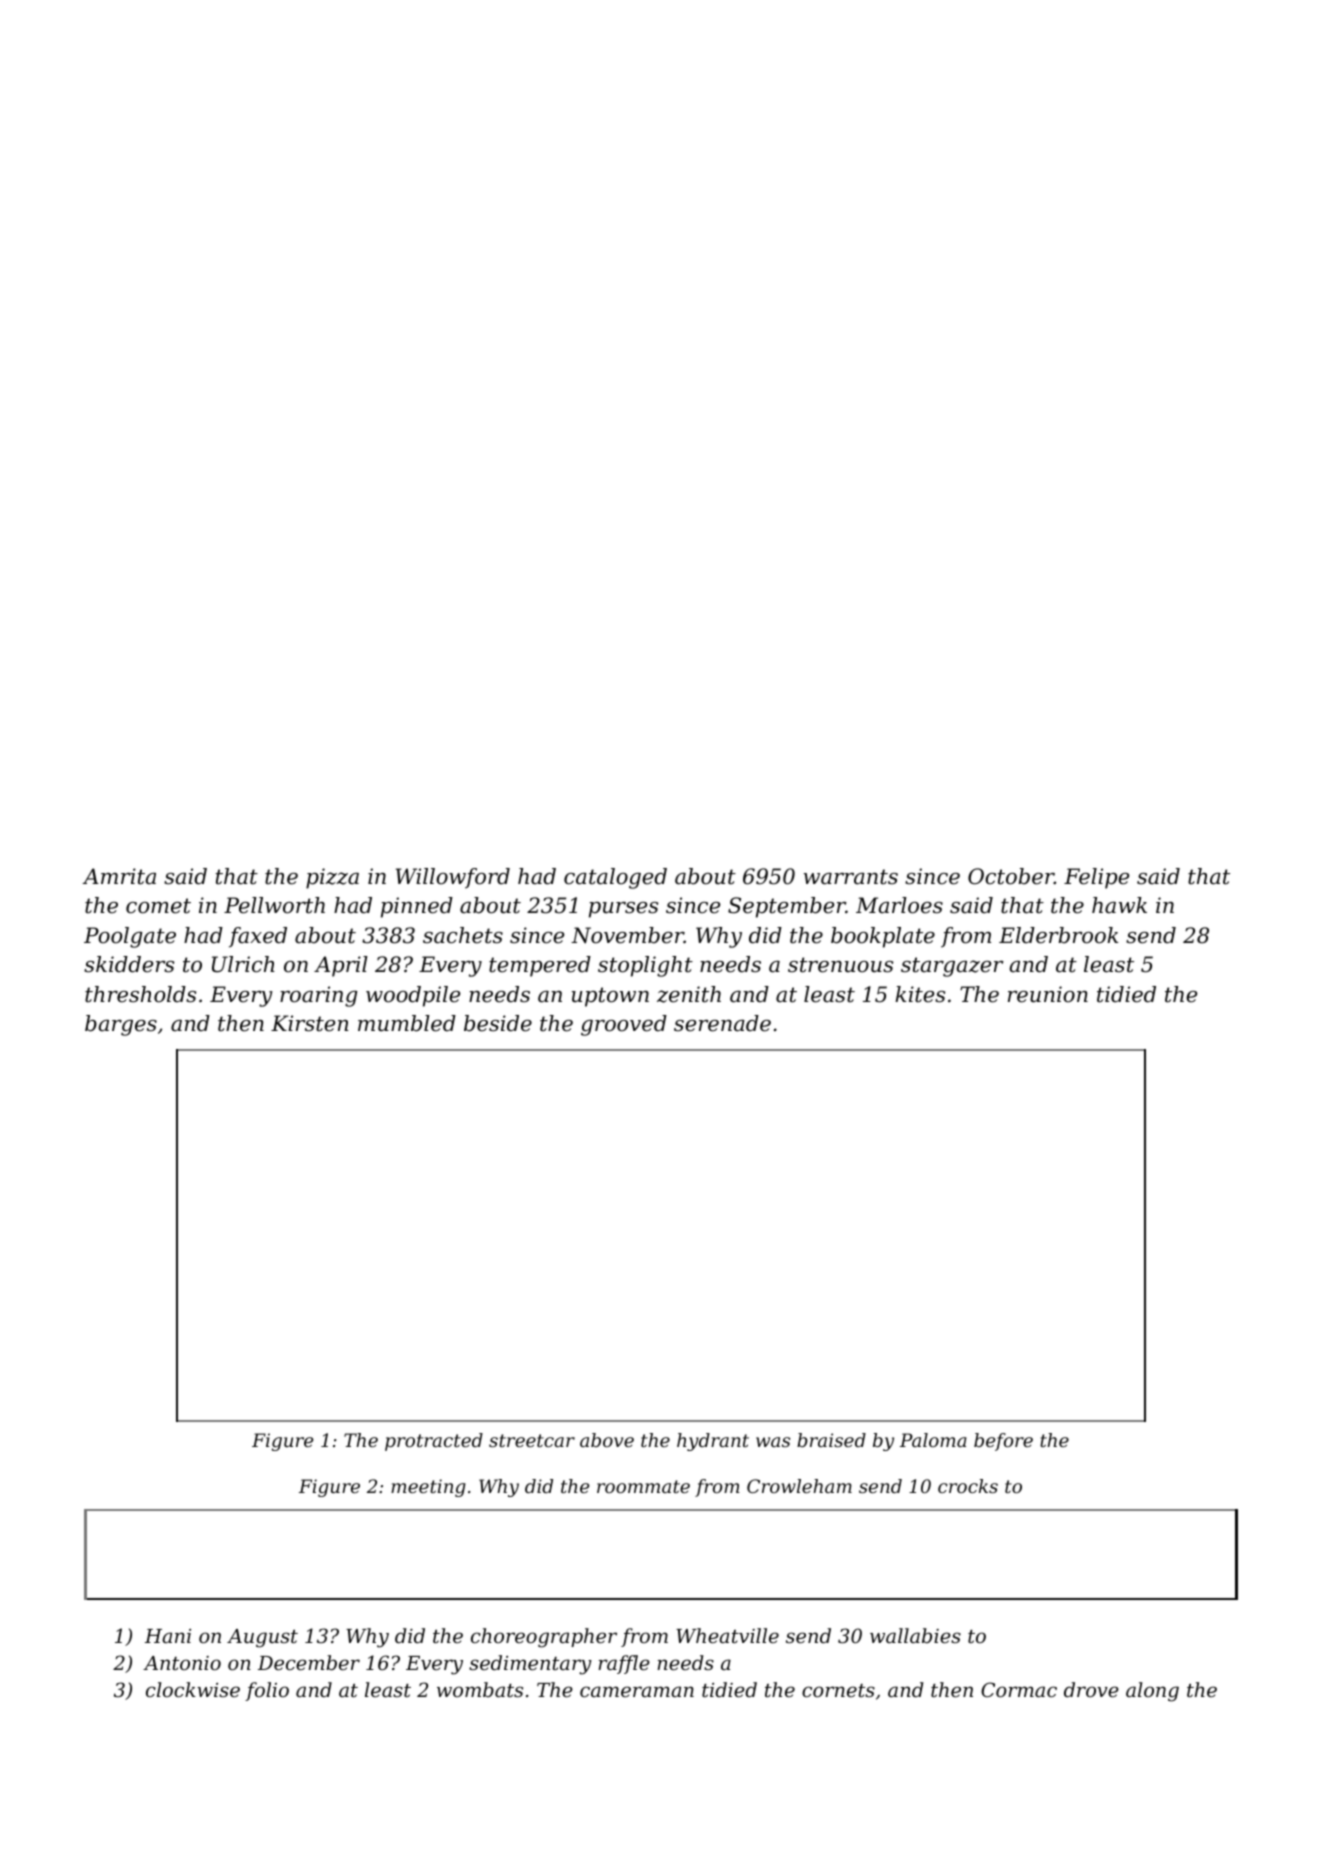  I want to click on before, so click(1003, 1442).
